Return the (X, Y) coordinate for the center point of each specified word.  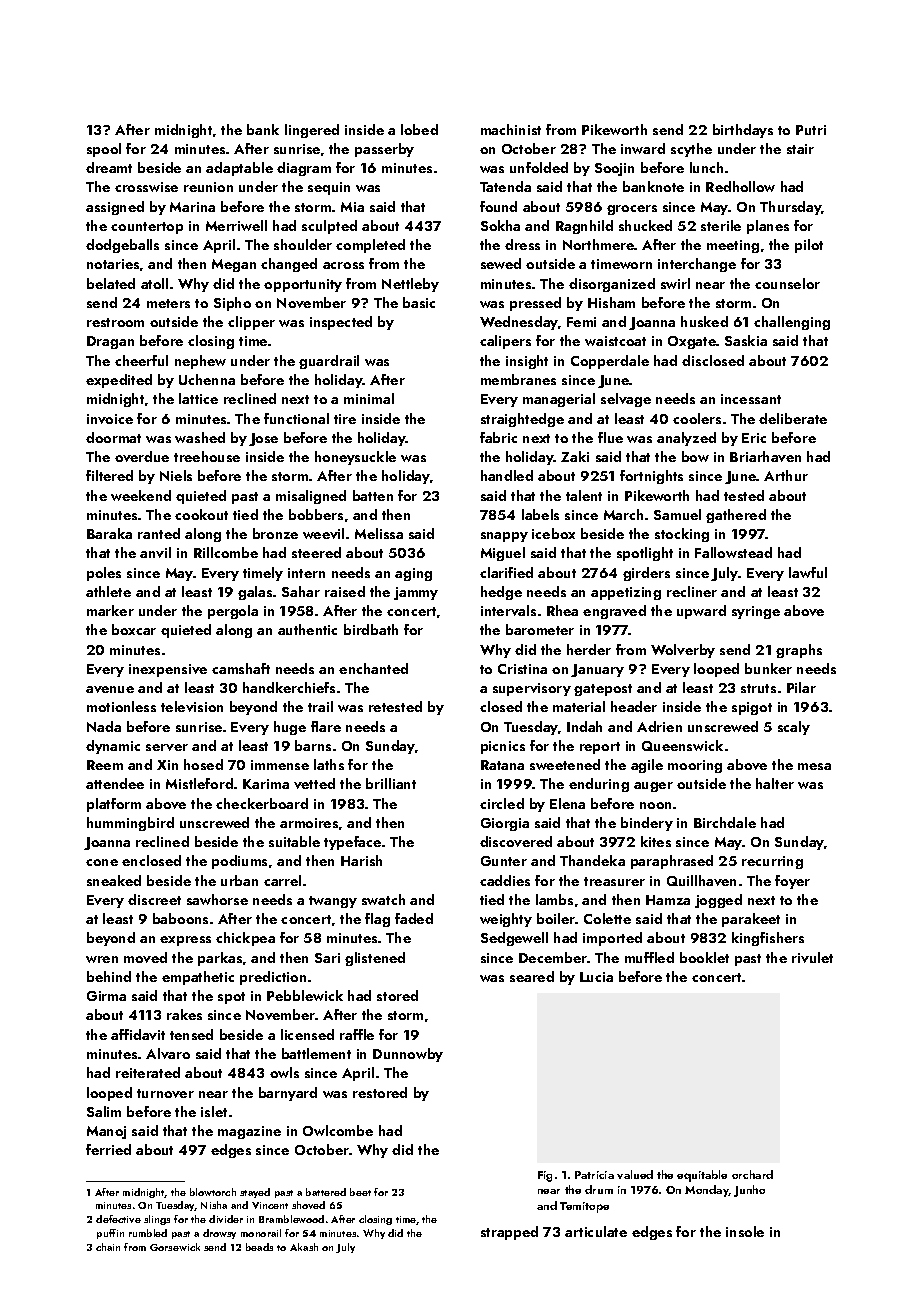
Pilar (801, 687)
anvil (155, 552)
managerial (559, 400)
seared (532, 976)
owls (284, 1072)
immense (280, 765)
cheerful (141, 360)
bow (695, 456)
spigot (752, 708)
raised (345, 591)
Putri (811, 130)
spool (104, 150)
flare (326, 726)
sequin (329, 188)
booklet (704, 957)
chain (108, 1247)
